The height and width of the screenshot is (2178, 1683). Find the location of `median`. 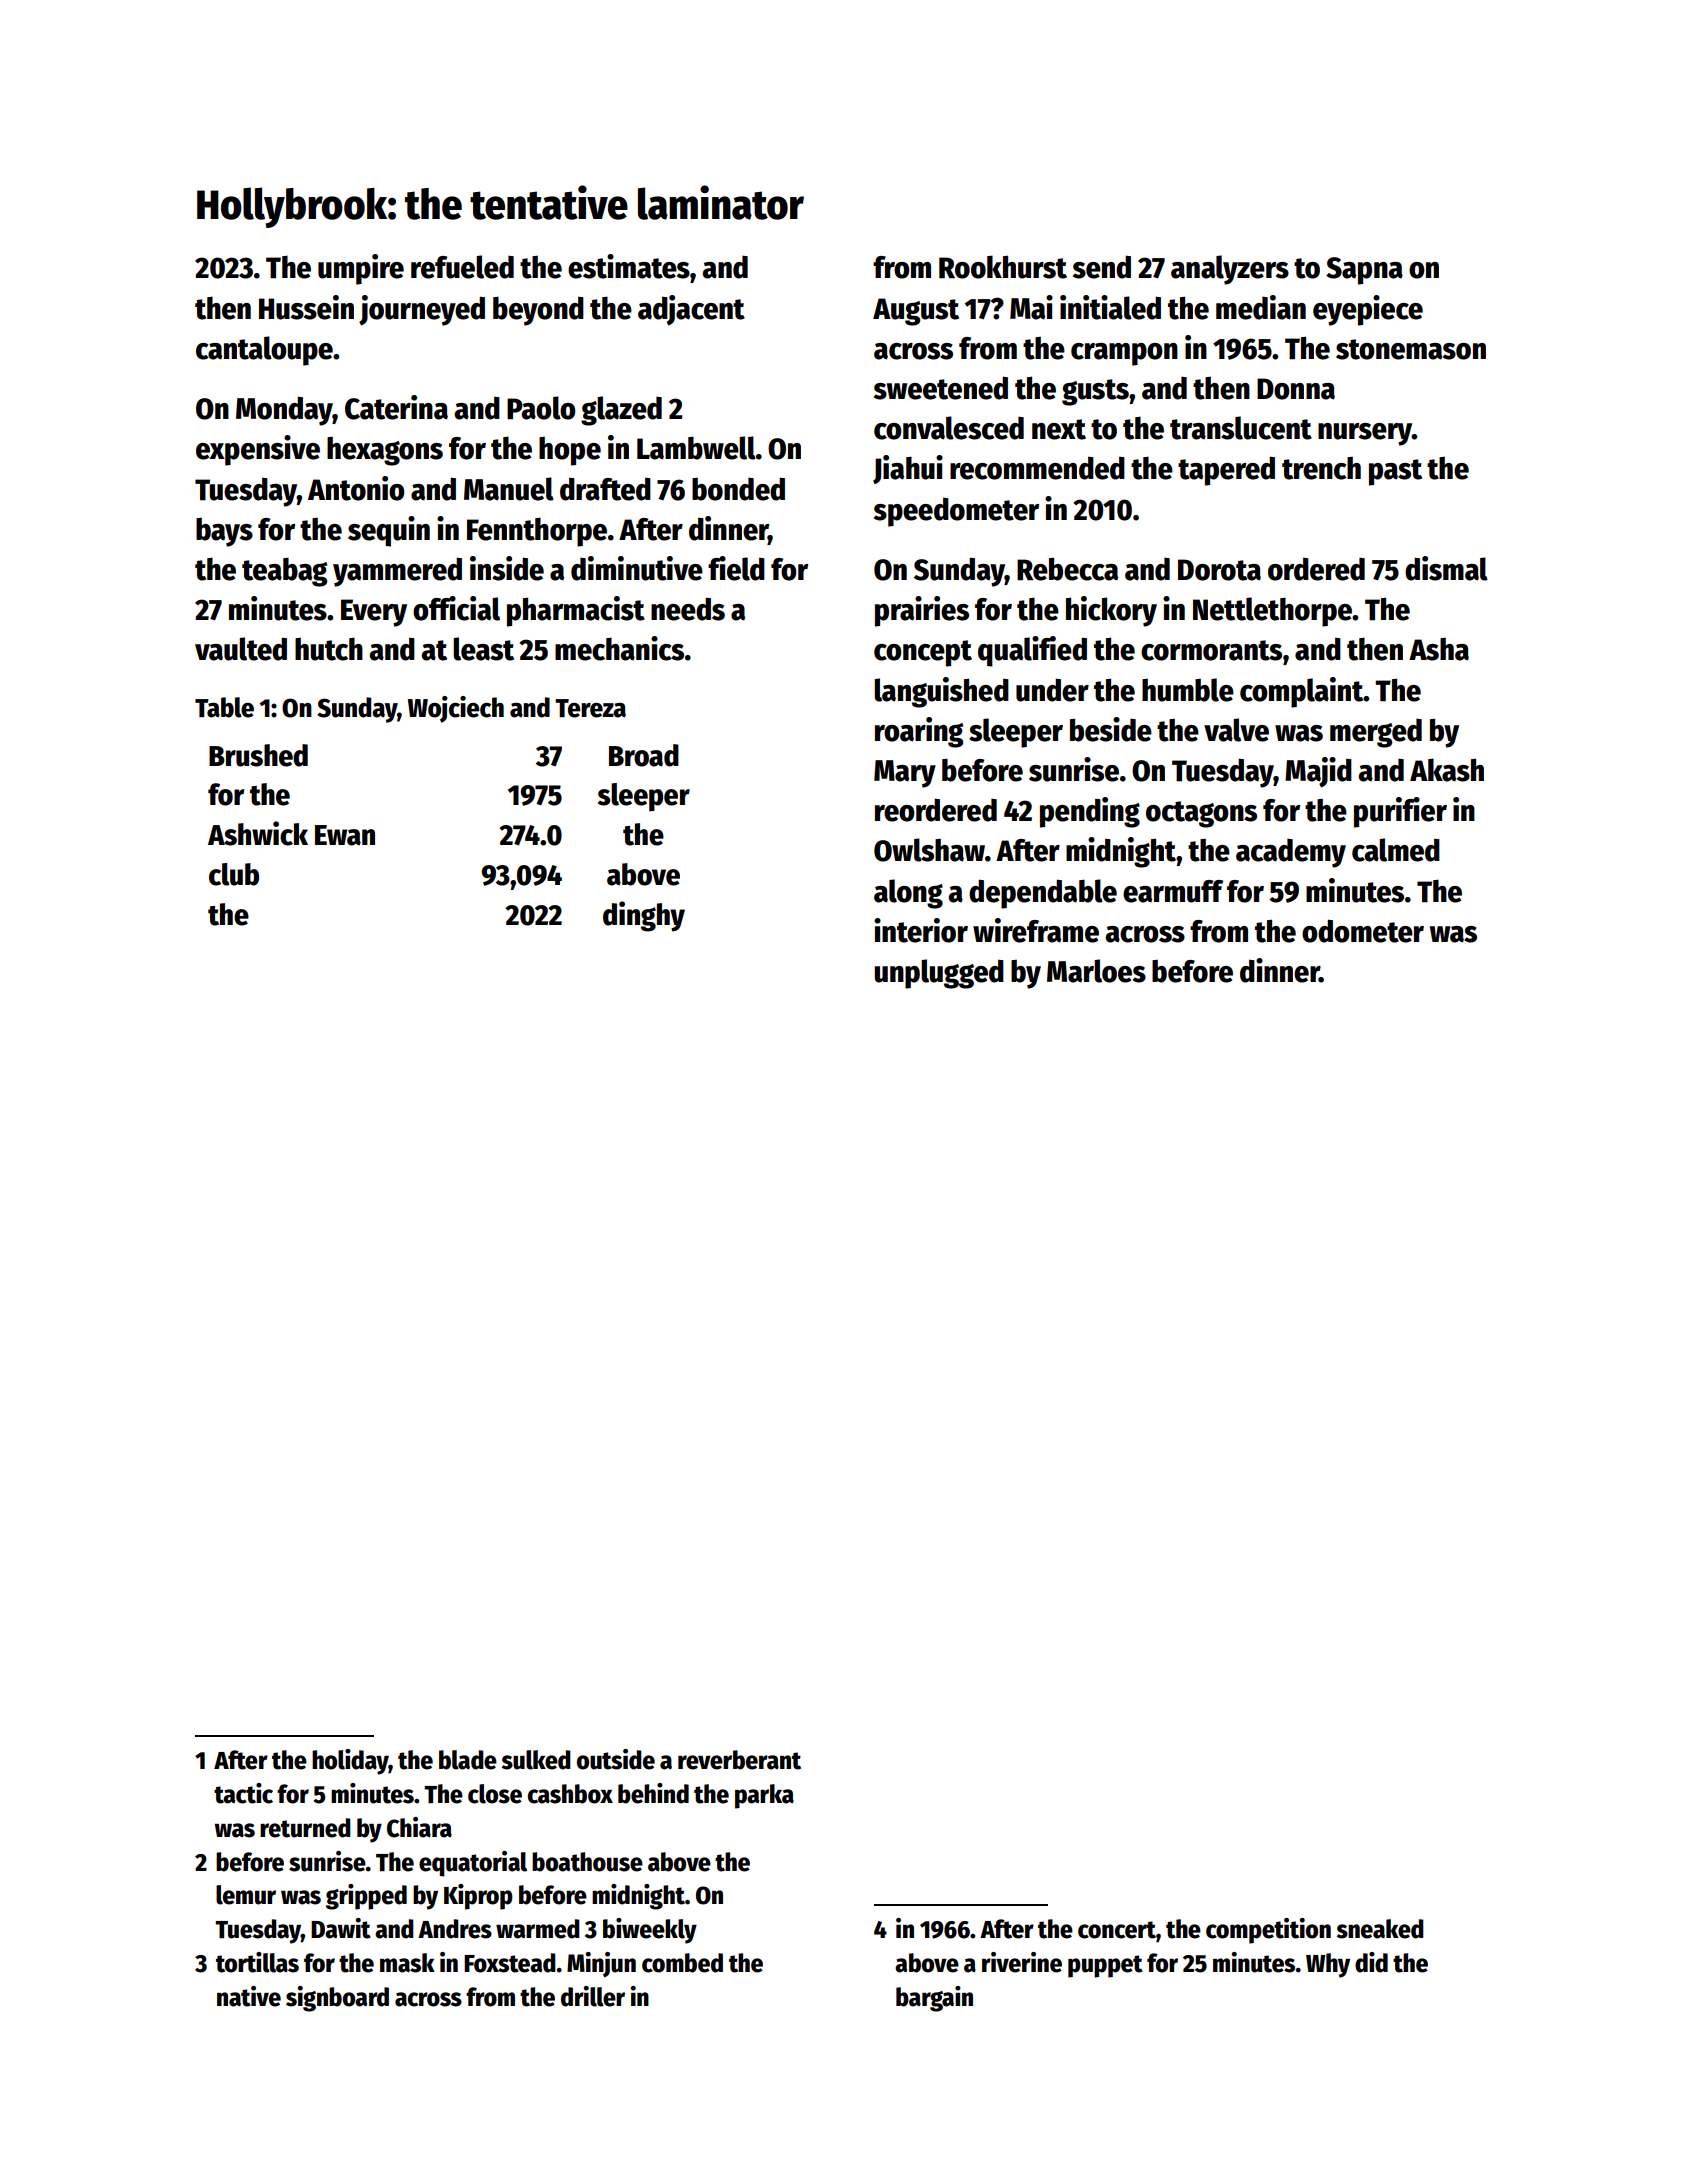

median is located at coordinates (1261, 307).
